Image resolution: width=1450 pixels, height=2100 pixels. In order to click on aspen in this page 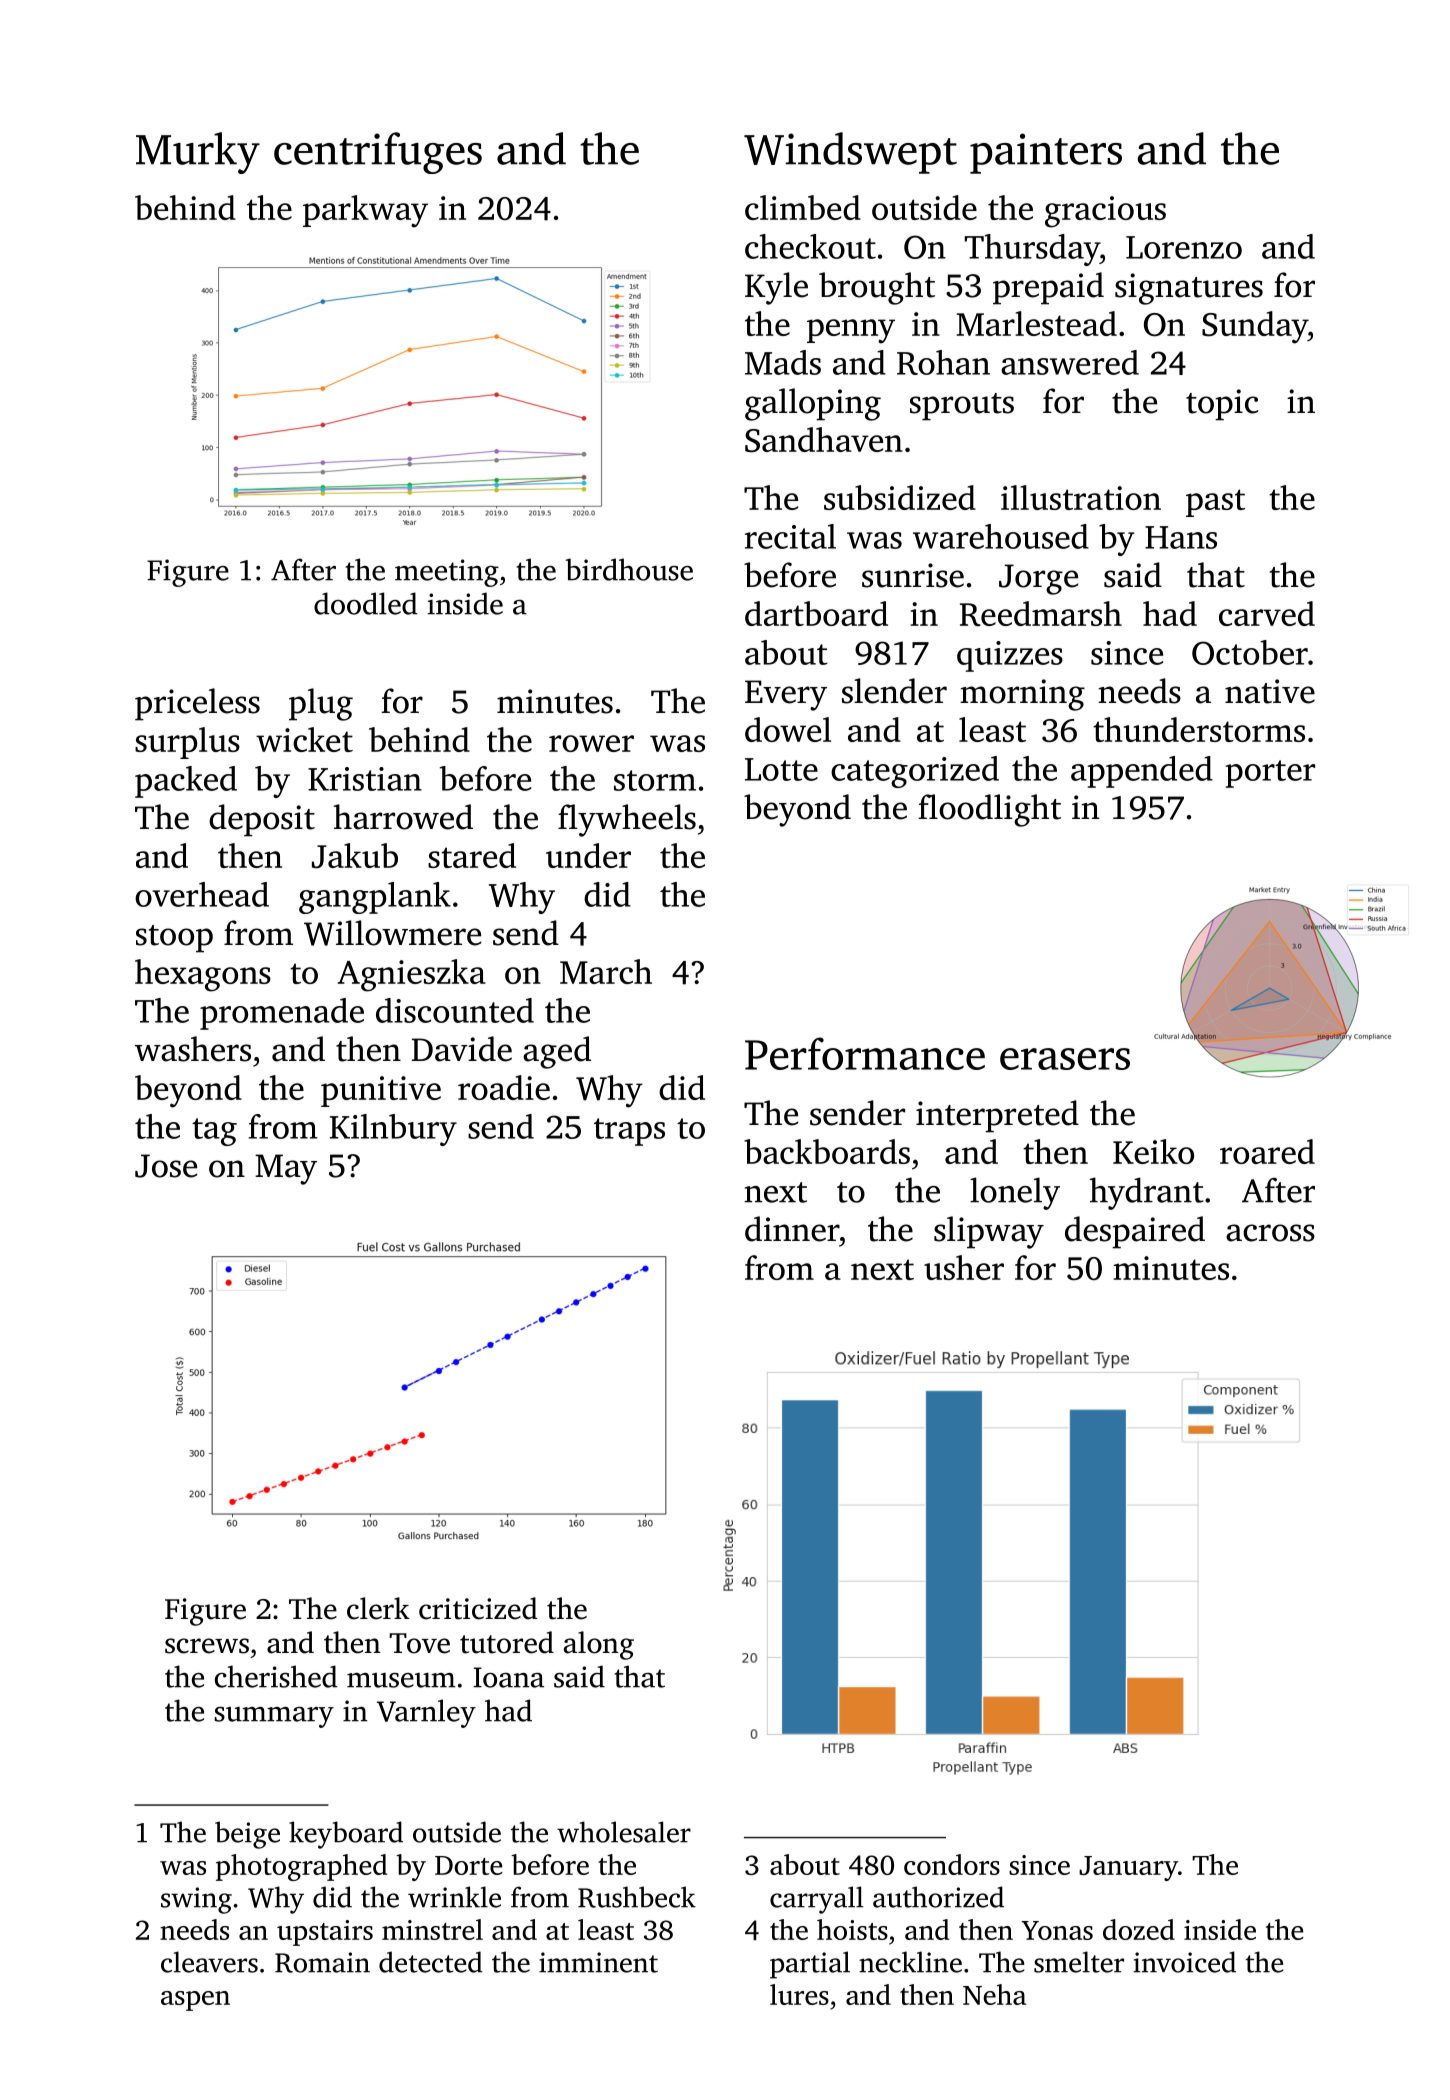, I will do `click(195, 2001)`.
